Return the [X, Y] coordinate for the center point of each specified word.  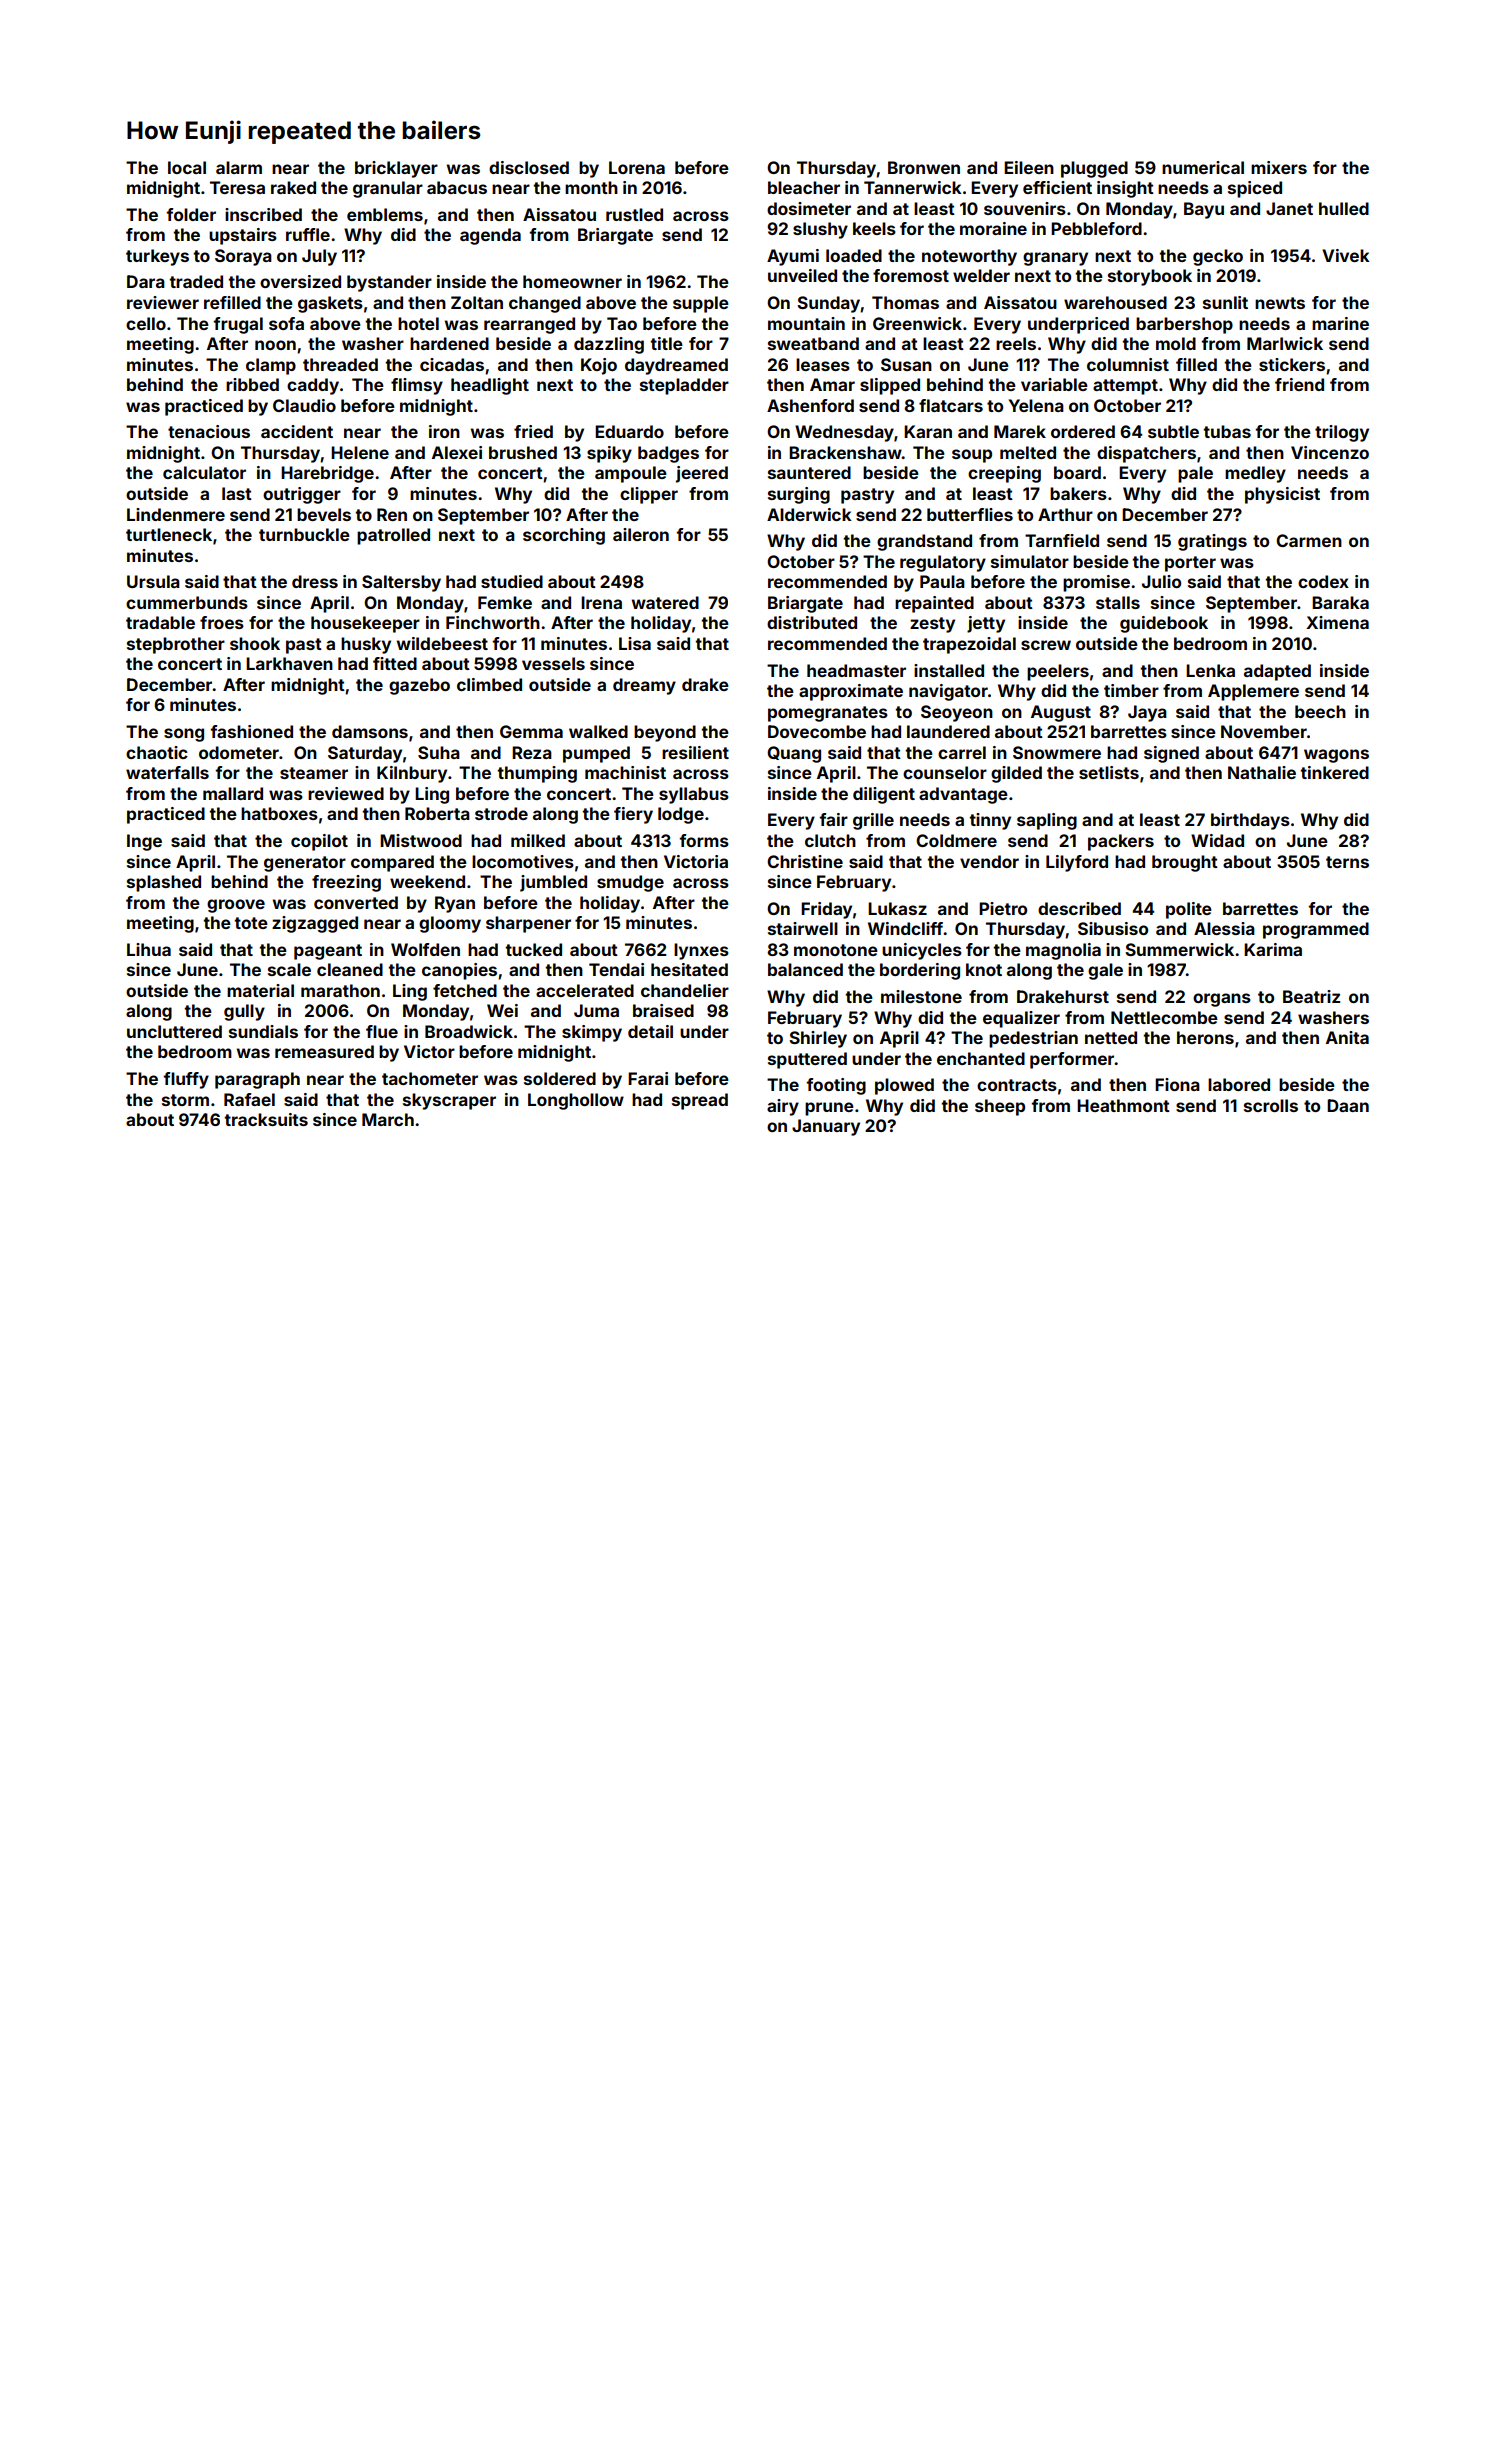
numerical [1203, 167]
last [237, 493]
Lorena [637, 167]
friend [1299, 384]
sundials [263, 1031]
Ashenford [810, 405]
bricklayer [396, 169]
